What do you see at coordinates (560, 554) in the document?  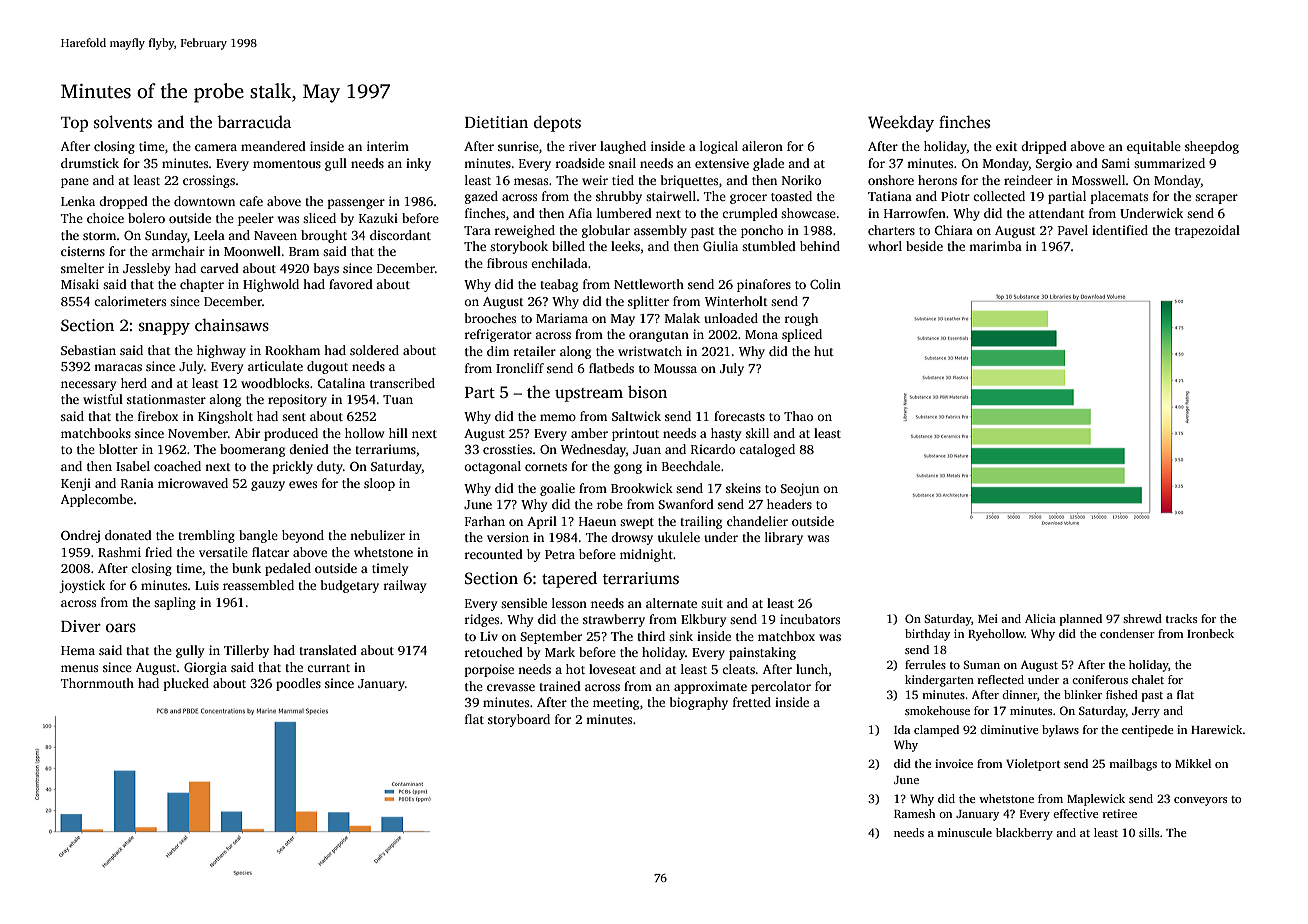 I see `Petra` at bounding box center [560, 554].
